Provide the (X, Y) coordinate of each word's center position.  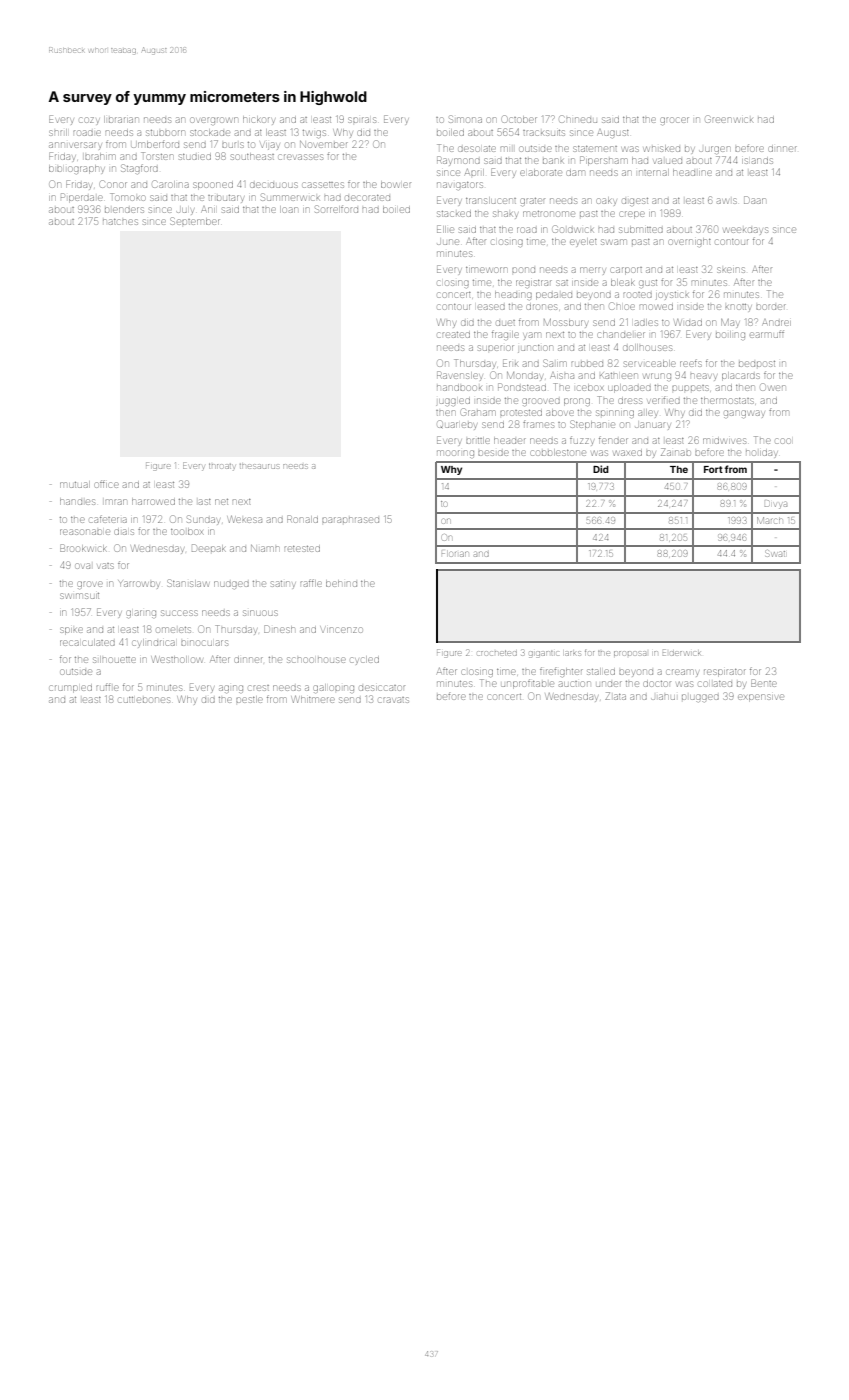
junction (535, 349)
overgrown (214, 121)
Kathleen (618, 375)
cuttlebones (144, 700)
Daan (755, 200)
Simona (465, 119)
